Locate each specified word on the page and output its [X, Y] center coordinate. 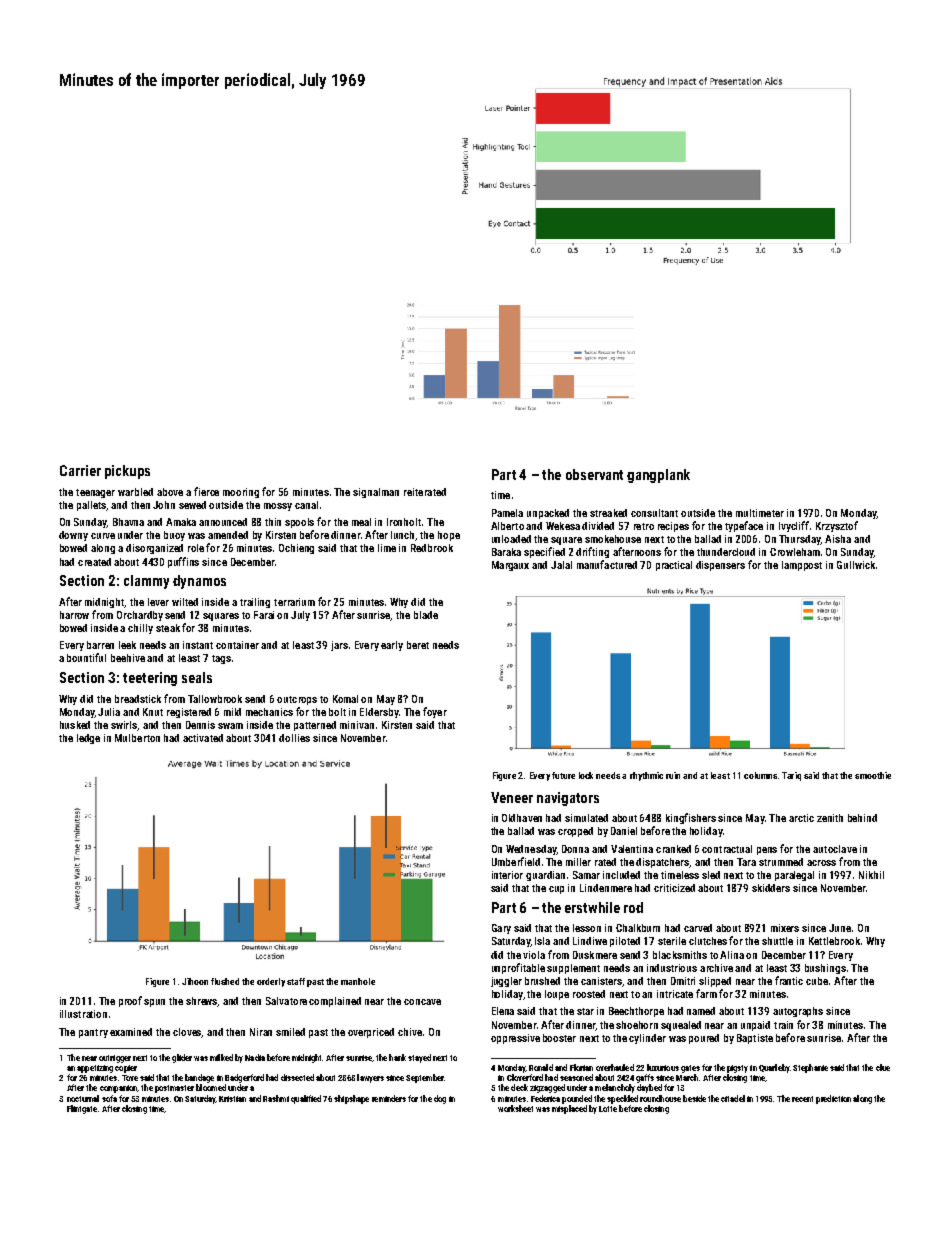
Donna [575, 849]
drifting [592, 552]
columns [760, 775]
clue [883, 1067]
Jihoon [195, 981]
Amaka [181, 522]
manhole [358, 981]
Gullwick [856, 565]
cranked [673, 849]
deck [519, 1087]
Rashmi [276, 1098]
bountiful [86, 657]
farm [706, 993]
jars [339, 646]
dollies [294, 738]
